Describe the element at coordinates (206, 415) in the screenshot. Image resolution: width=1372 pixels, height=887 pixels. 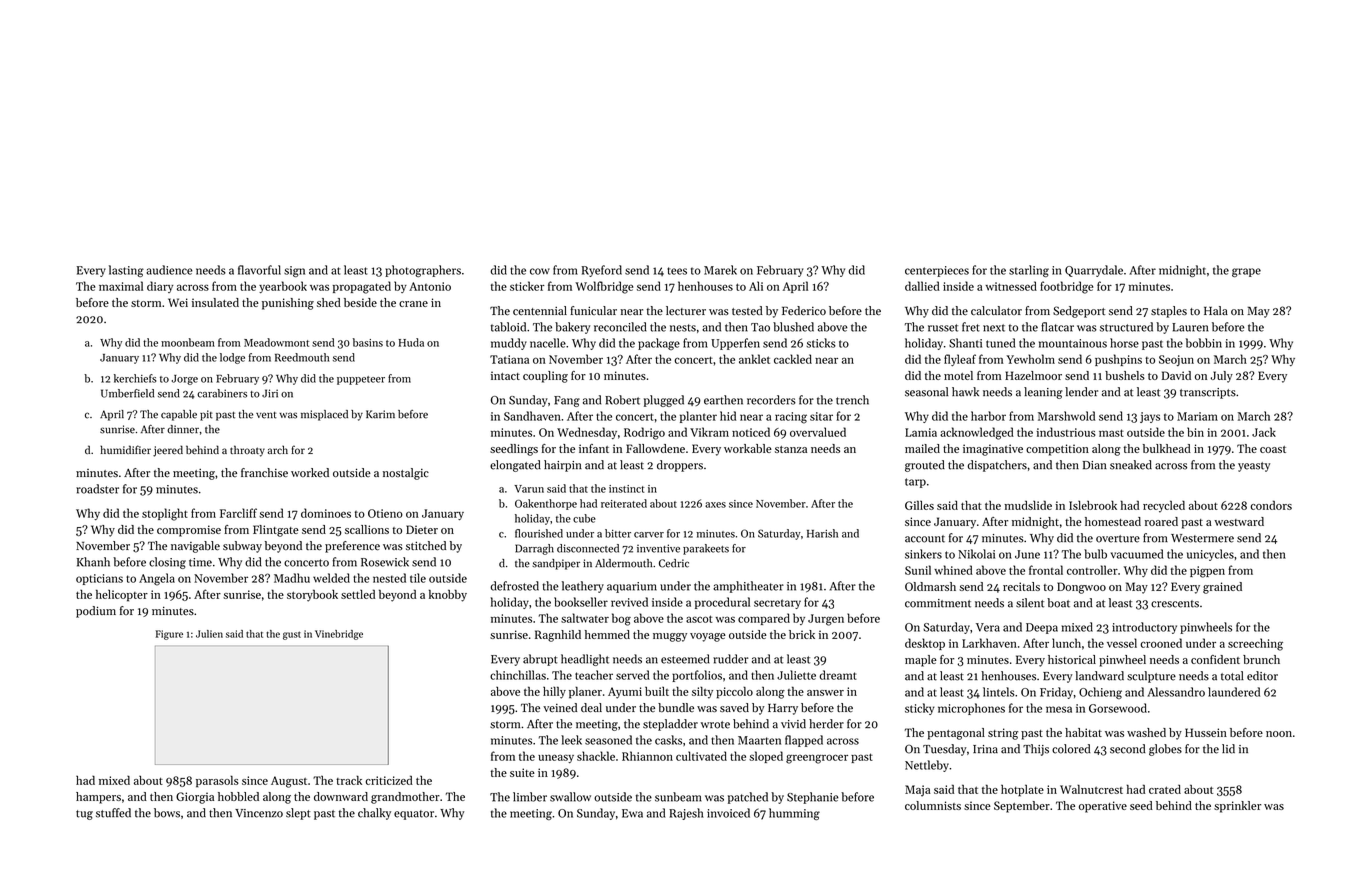
I see `pit` at that location.
